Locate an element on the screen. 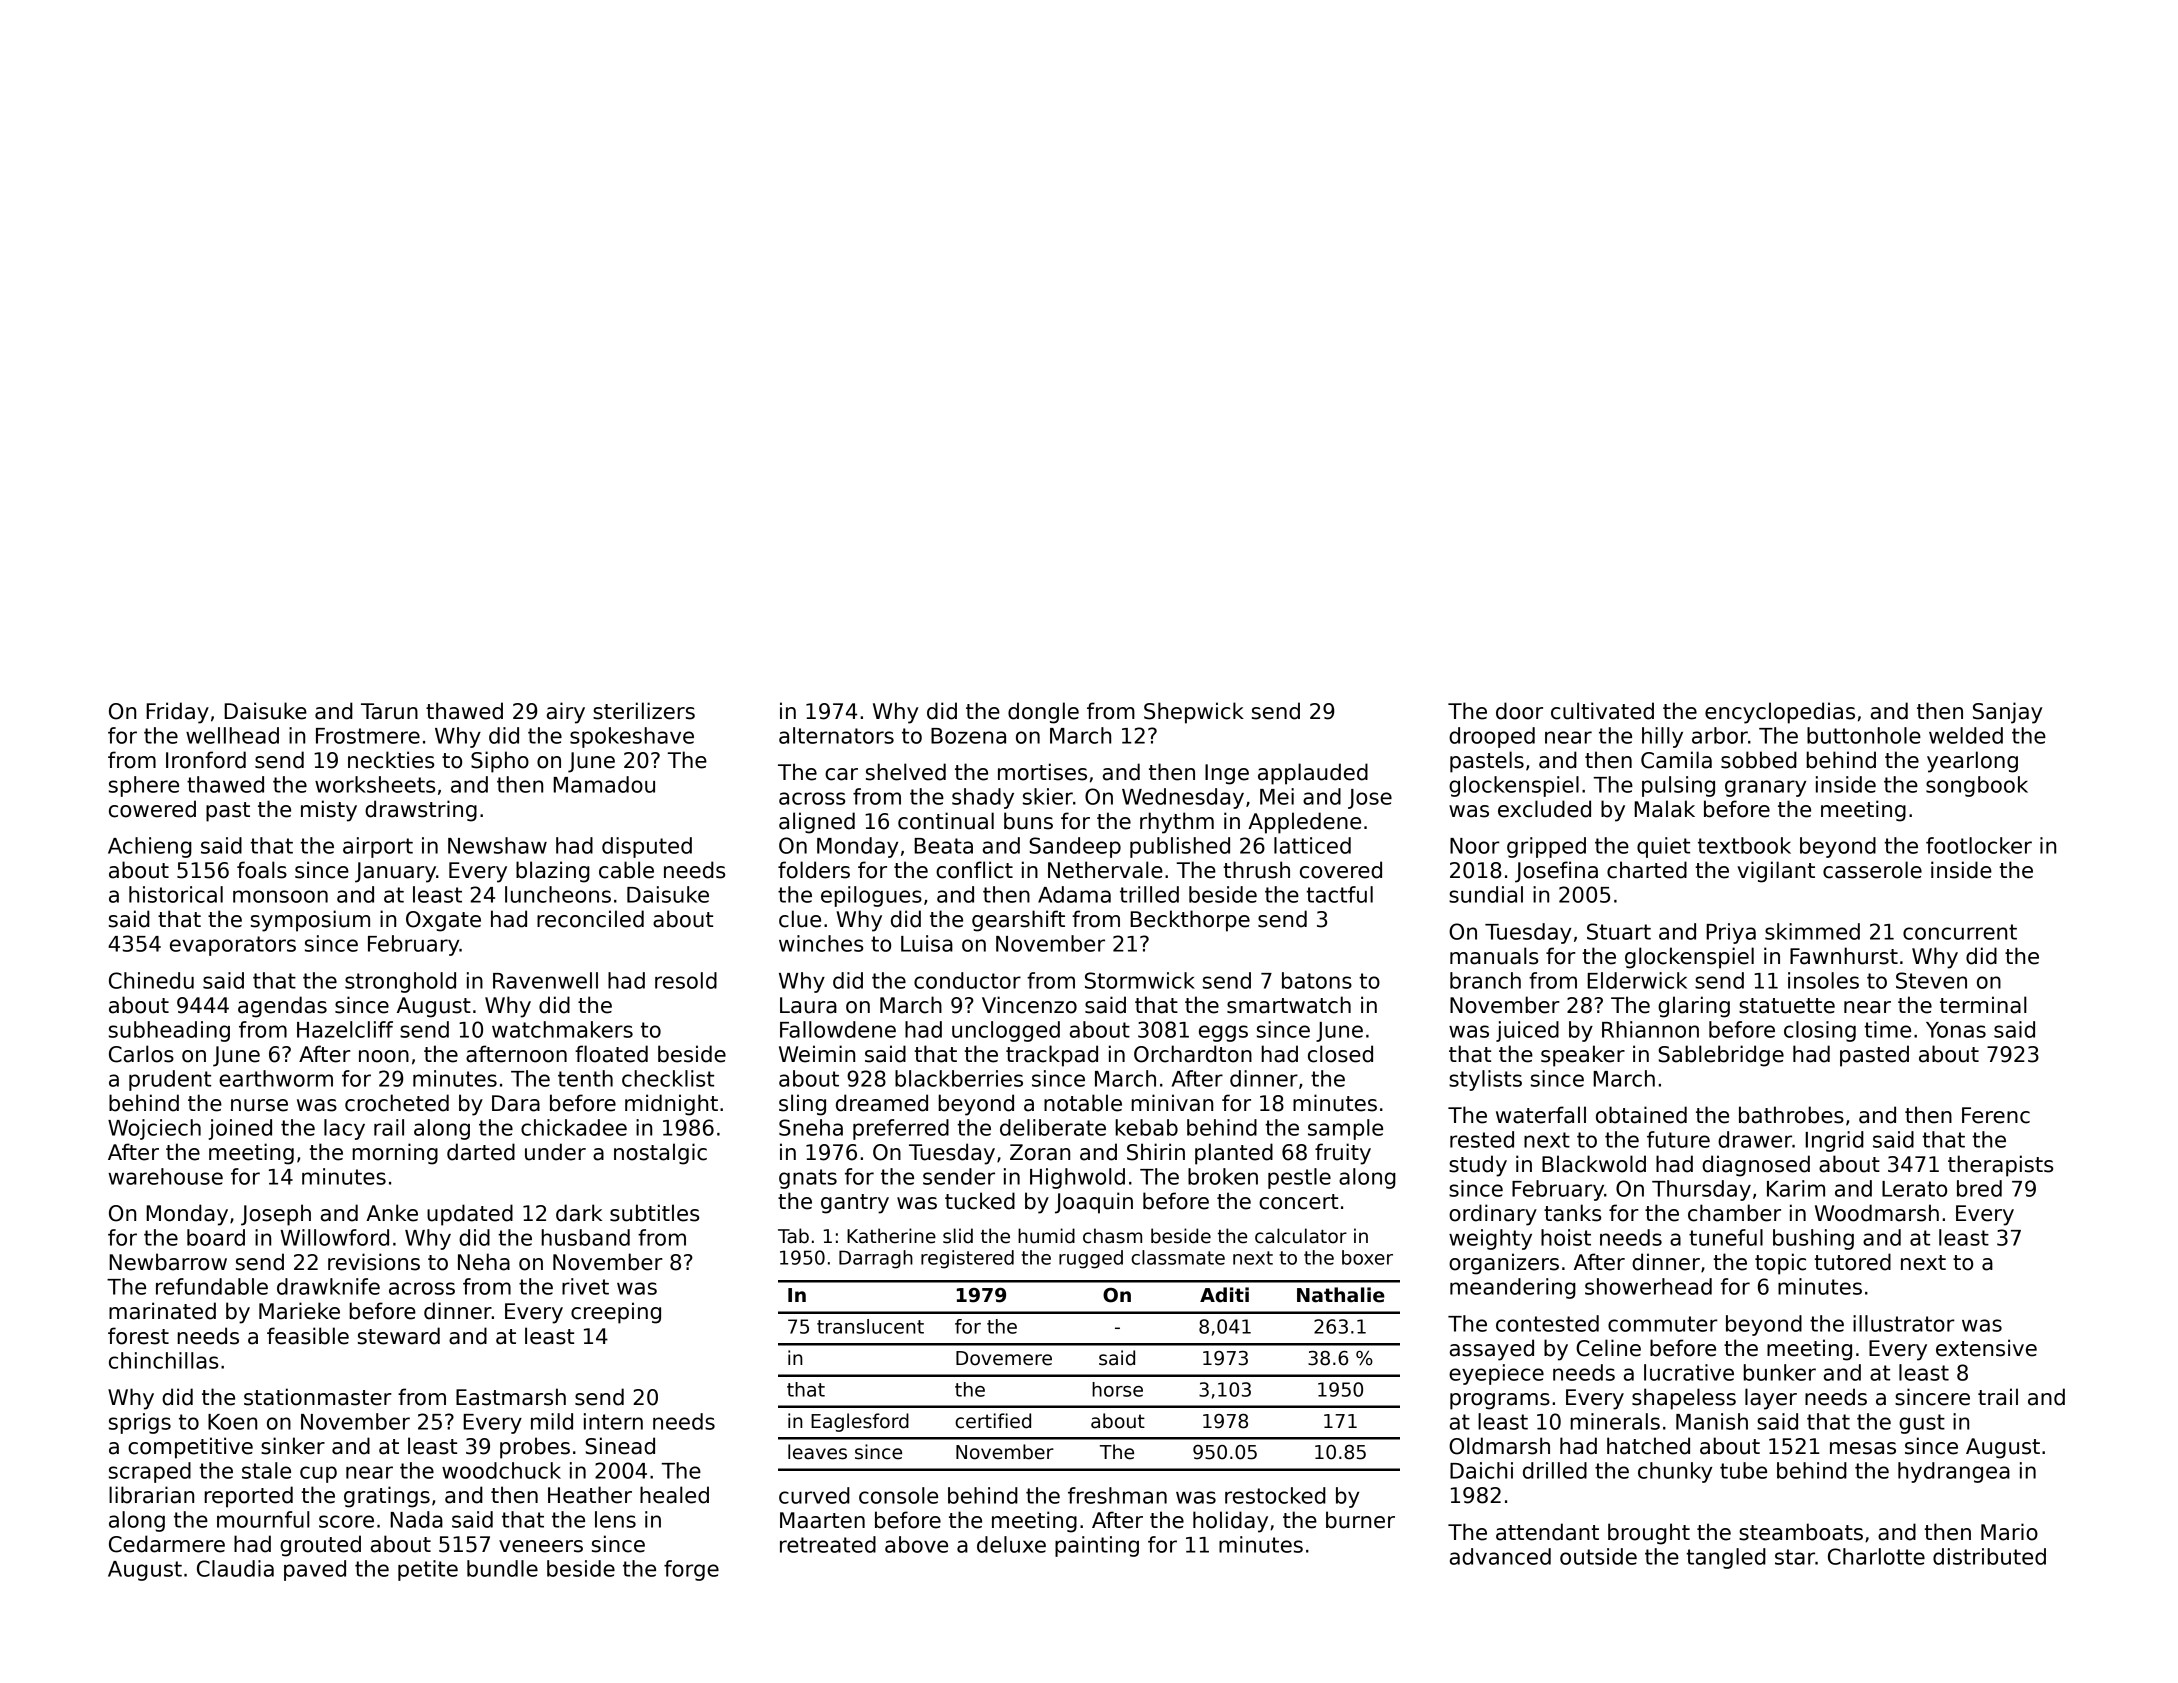  notable is located at coordinates (1083, 1103).
